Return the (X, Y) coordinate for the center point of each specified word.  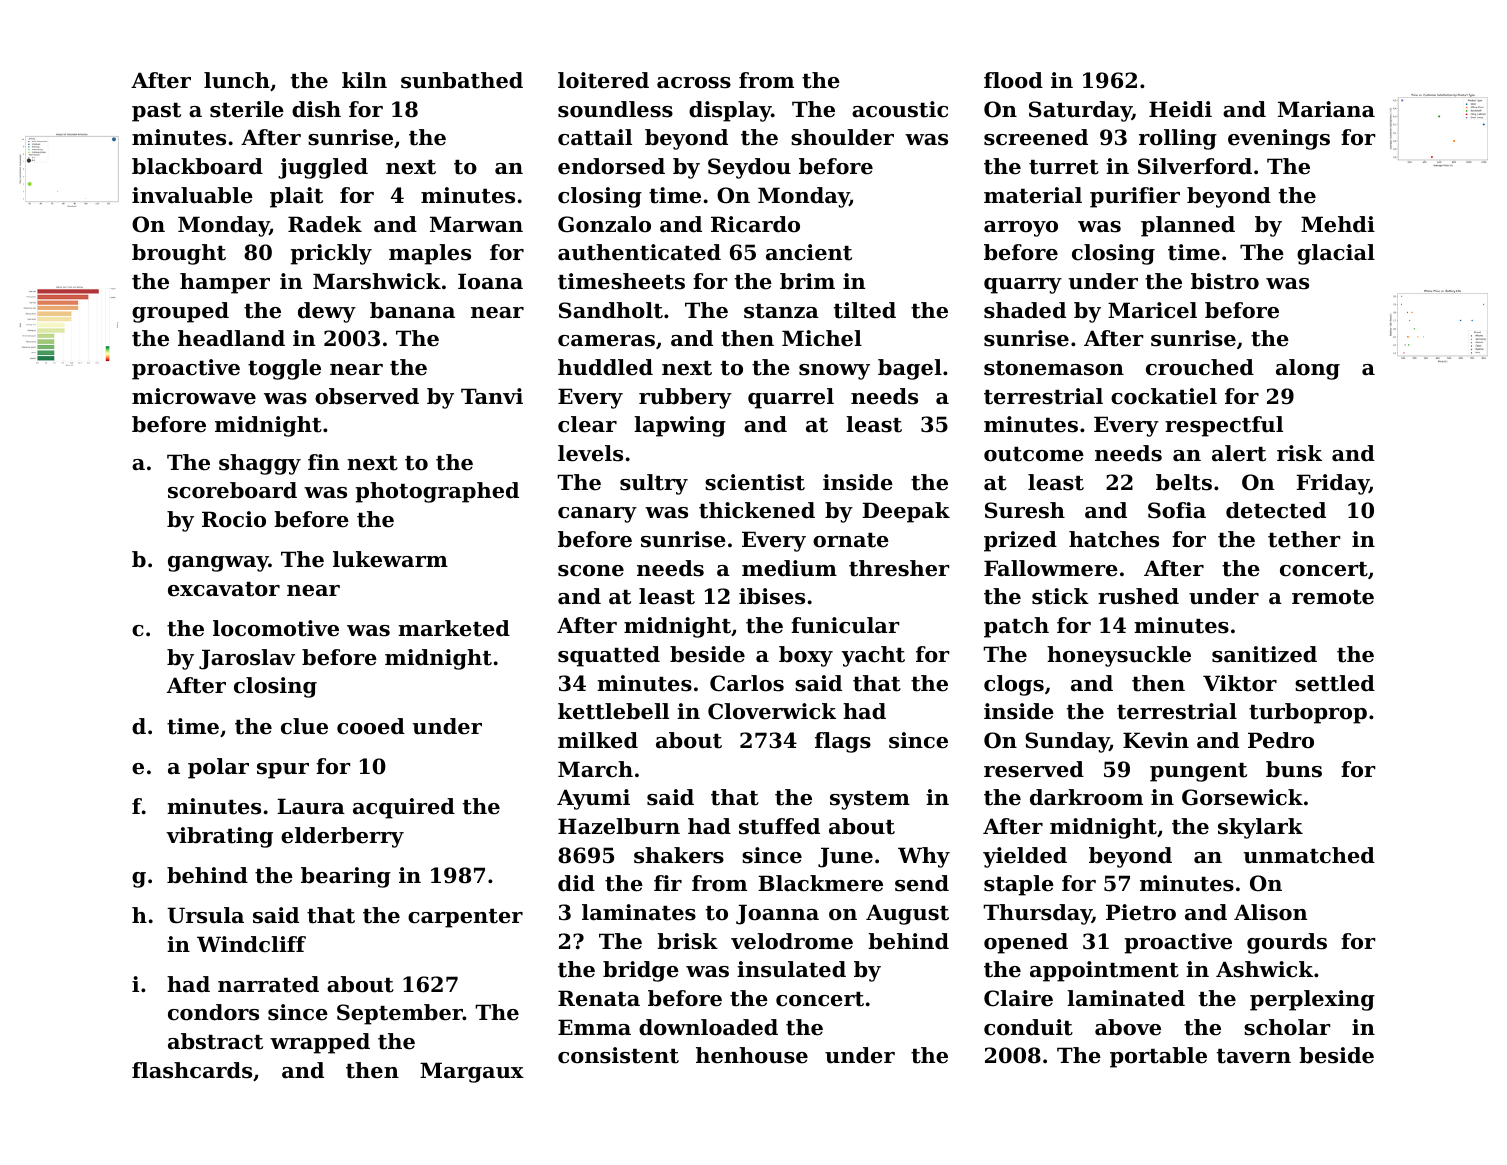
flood (1013, 80)
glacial (1336, 254)
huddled (605, 367)
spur (283, 771)
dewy (327, 312)
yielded (1025, 857)
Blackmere (820, 883)
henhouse (752, 1055)
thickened (757, 510)
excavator (224, 589)
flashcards (192, 1070)
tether (1304, 539)
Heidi (1180, 109)
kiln (364, 80)
